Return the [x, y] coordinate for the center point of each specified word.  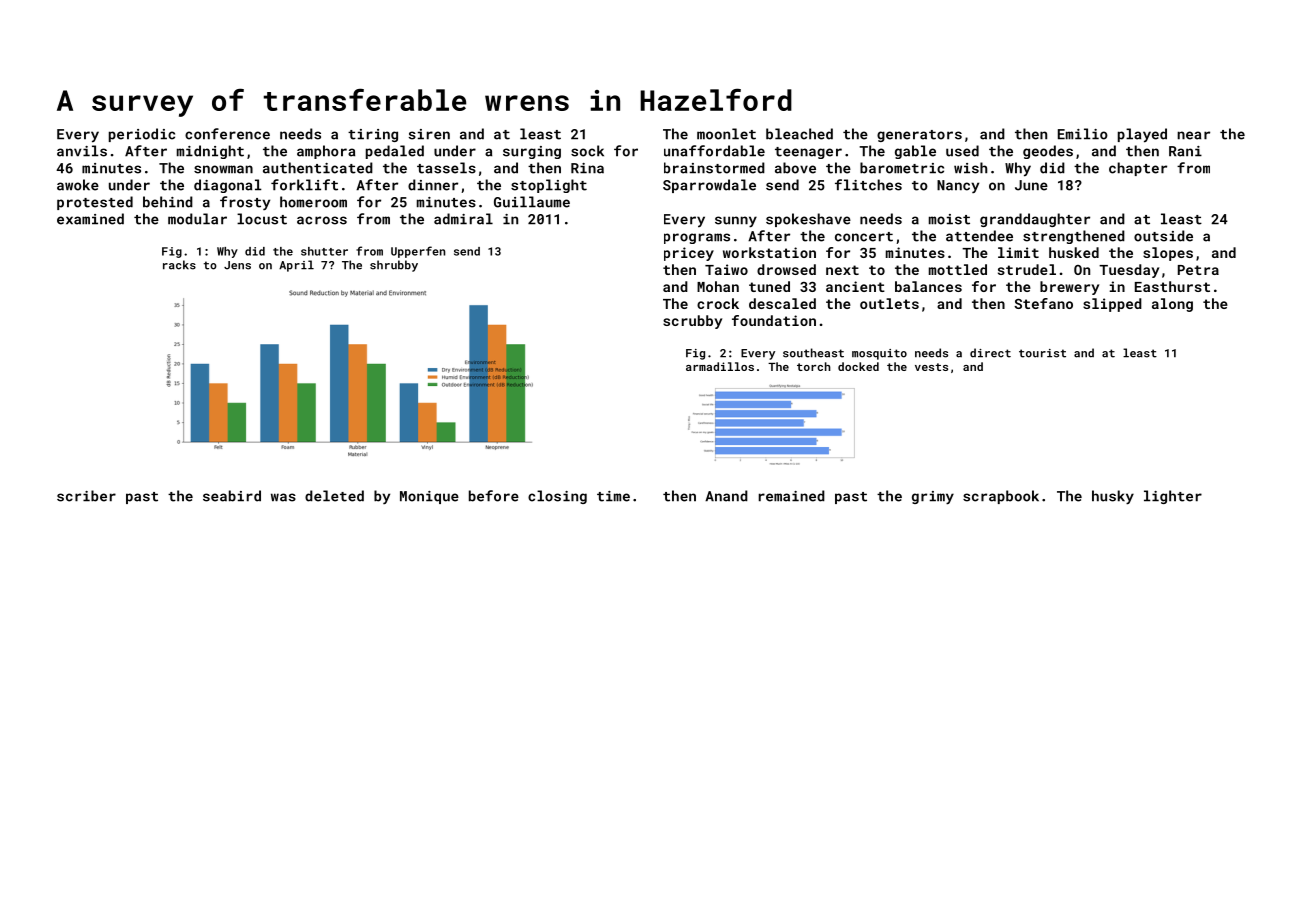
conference [227, 134]
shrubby [394, 266]
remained [792, 496]
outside [1163, 236]
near [1193, 135]
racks [179, 265]
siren [429, 134]
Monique [429, 497]
